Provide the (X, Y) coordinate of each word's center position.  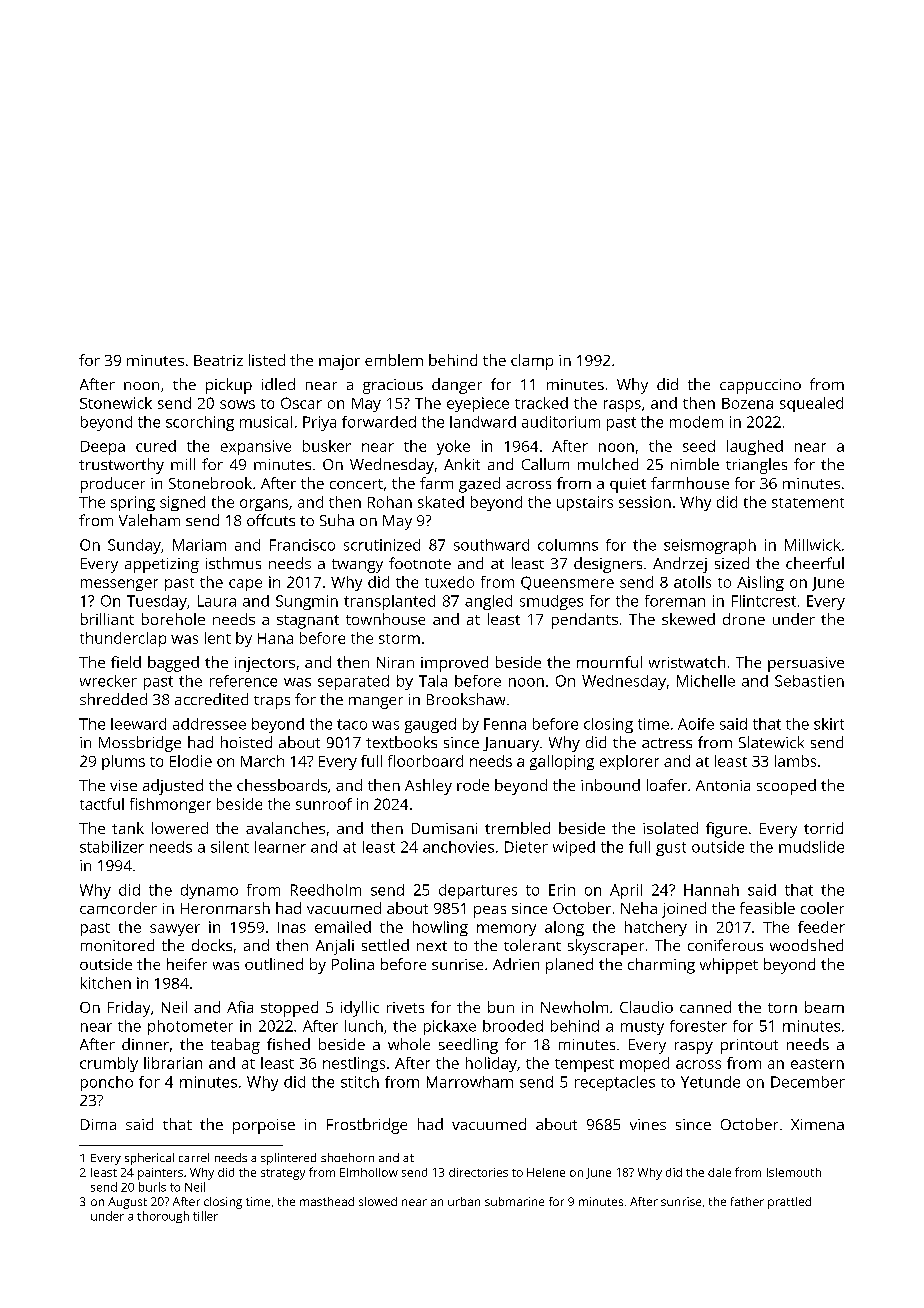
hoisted (246, 742)
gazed (479, 485)
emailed (343, 927)
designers (608, 565)
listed (267, 360)
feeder (821, 927)
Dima (98, 1124)
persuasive (806, 664)
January (511, 744)
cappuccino (760, 386)
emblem (394, 360)
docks (212, 945)
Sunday (134, 546)
